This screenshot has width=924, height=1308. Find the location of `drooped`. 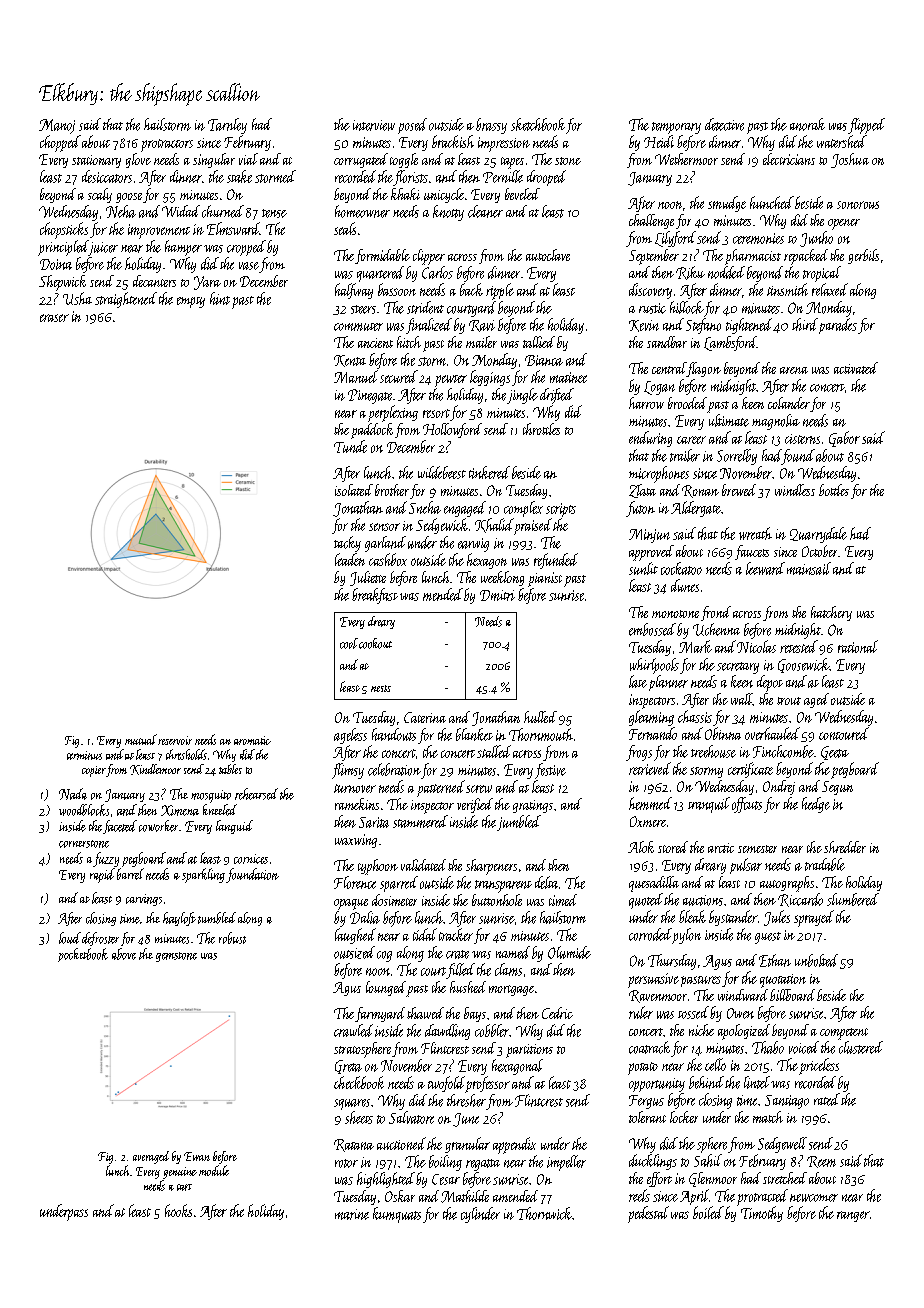

drooped is located at coordinates (546, 178).
